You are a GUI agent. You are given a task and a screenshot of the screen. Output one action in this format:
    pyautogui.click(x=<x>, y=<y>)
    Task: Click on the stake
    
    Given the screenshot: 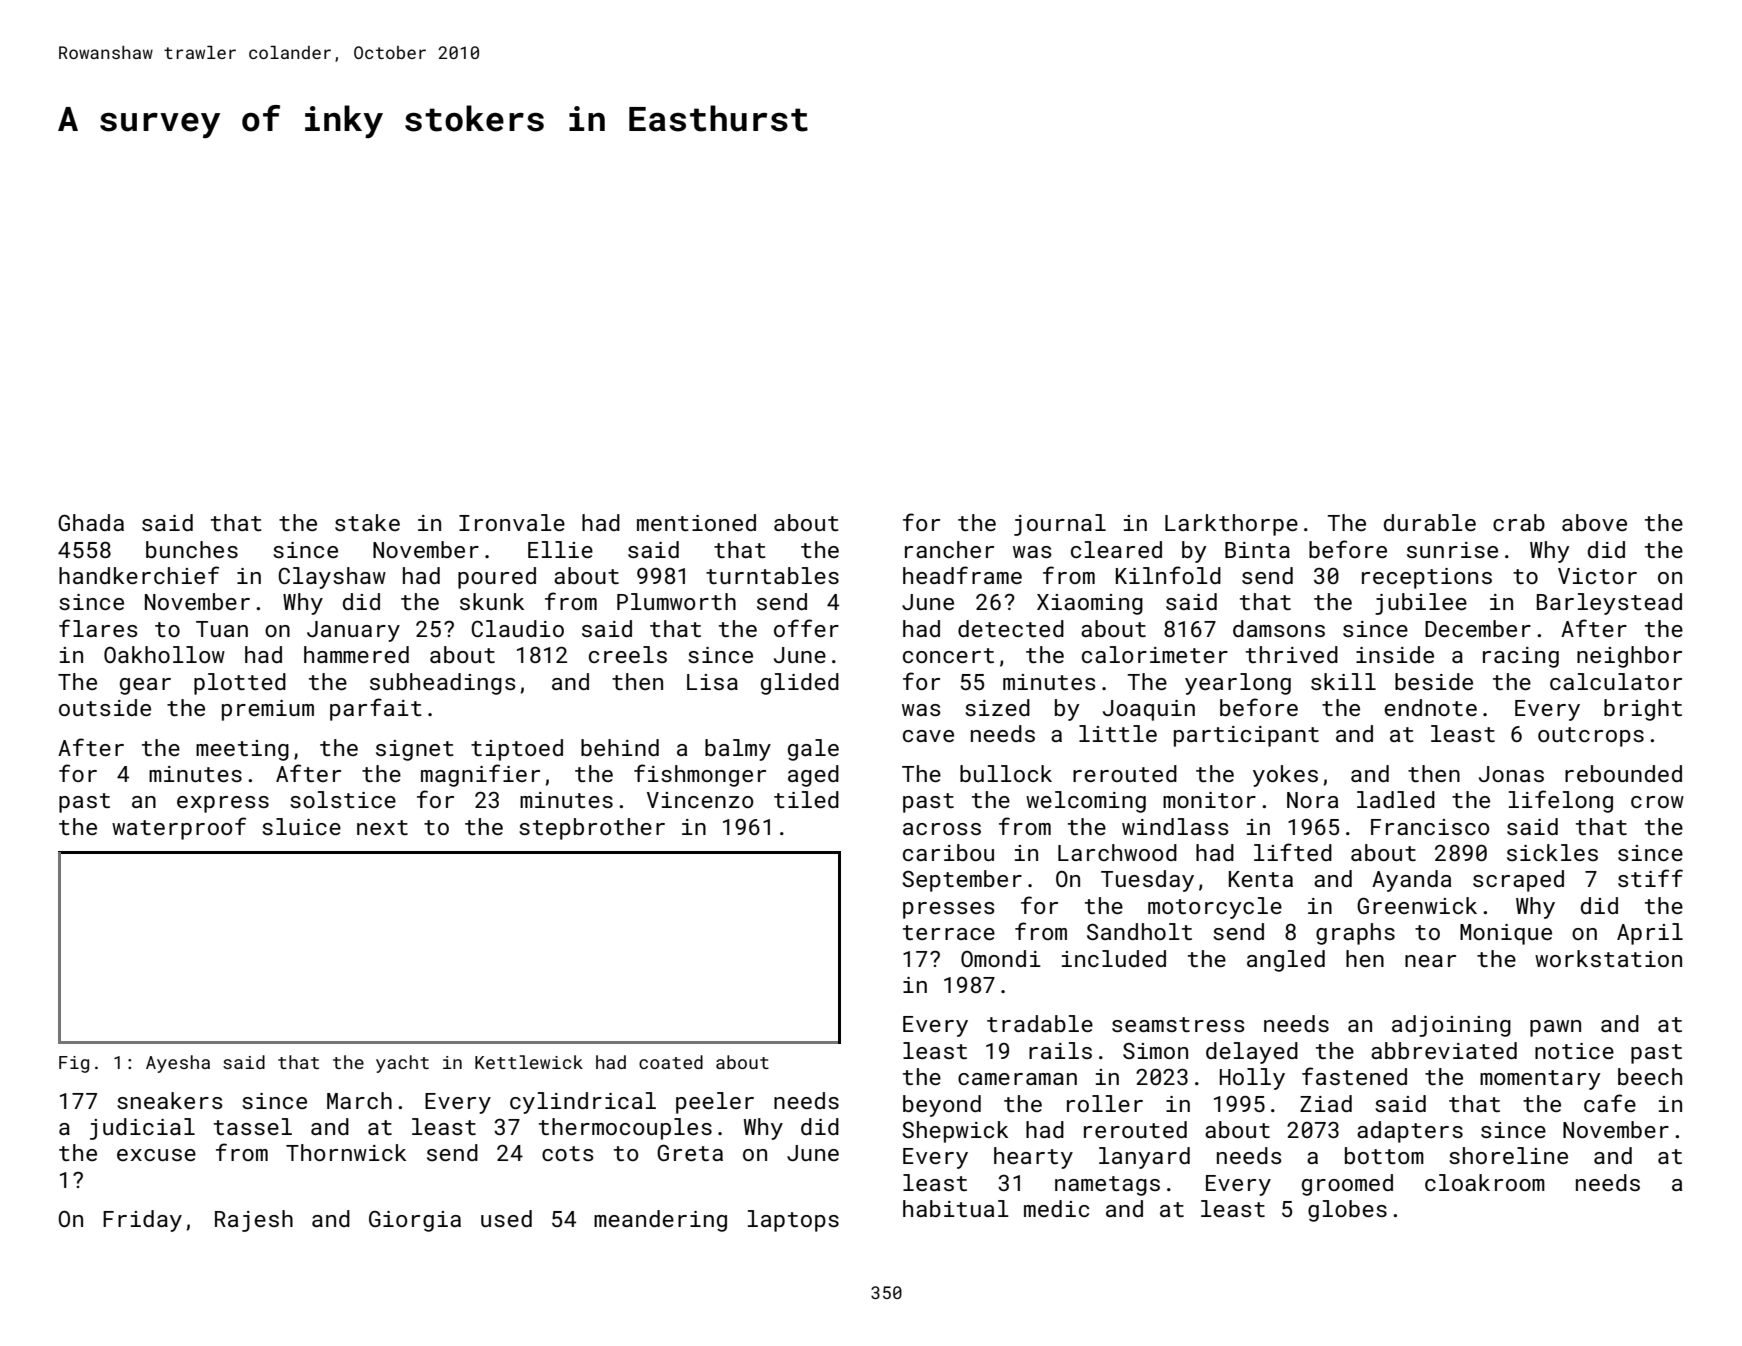 What is the action you would take?
    pyautogui.click(x=367, y=522)
